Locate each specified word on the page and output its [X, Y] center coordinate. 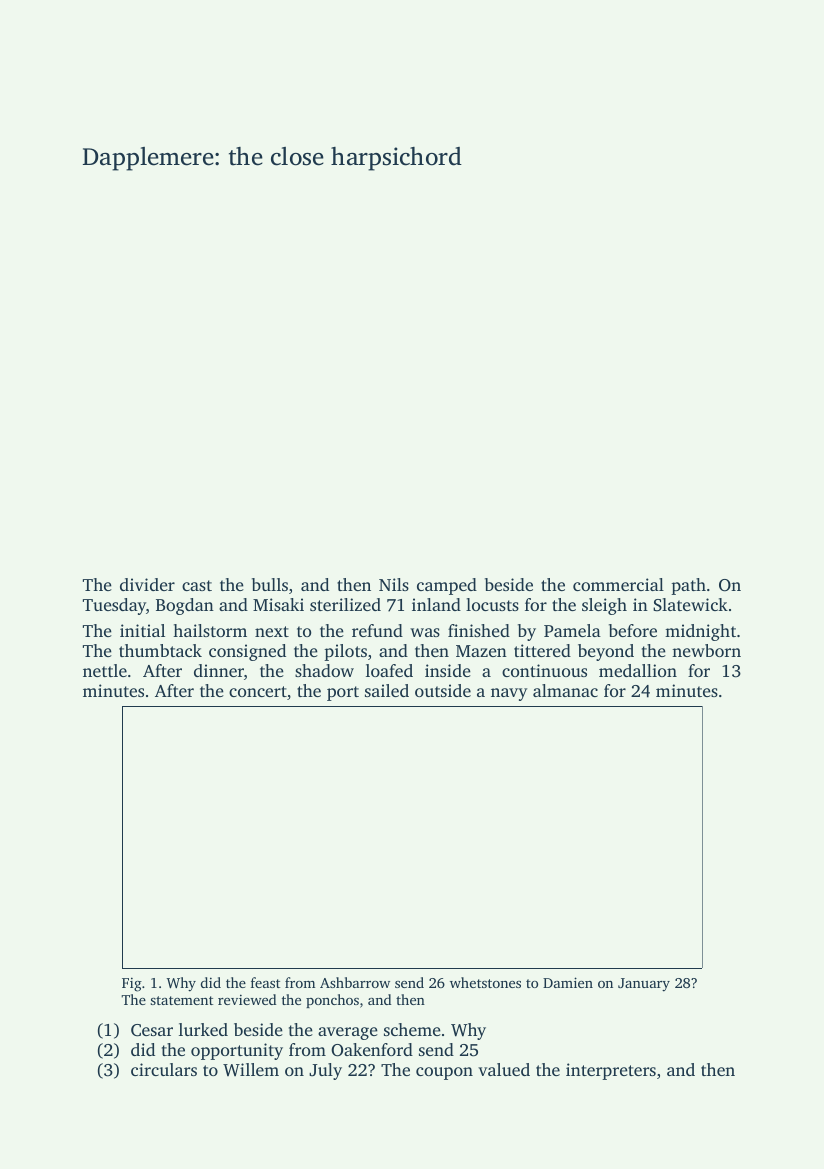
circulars [164, 1069]
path [688, 586]
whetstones [485, 982]
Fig [132, 984]
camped [447, 586]
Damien [568, 982]
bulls [270, 584]
